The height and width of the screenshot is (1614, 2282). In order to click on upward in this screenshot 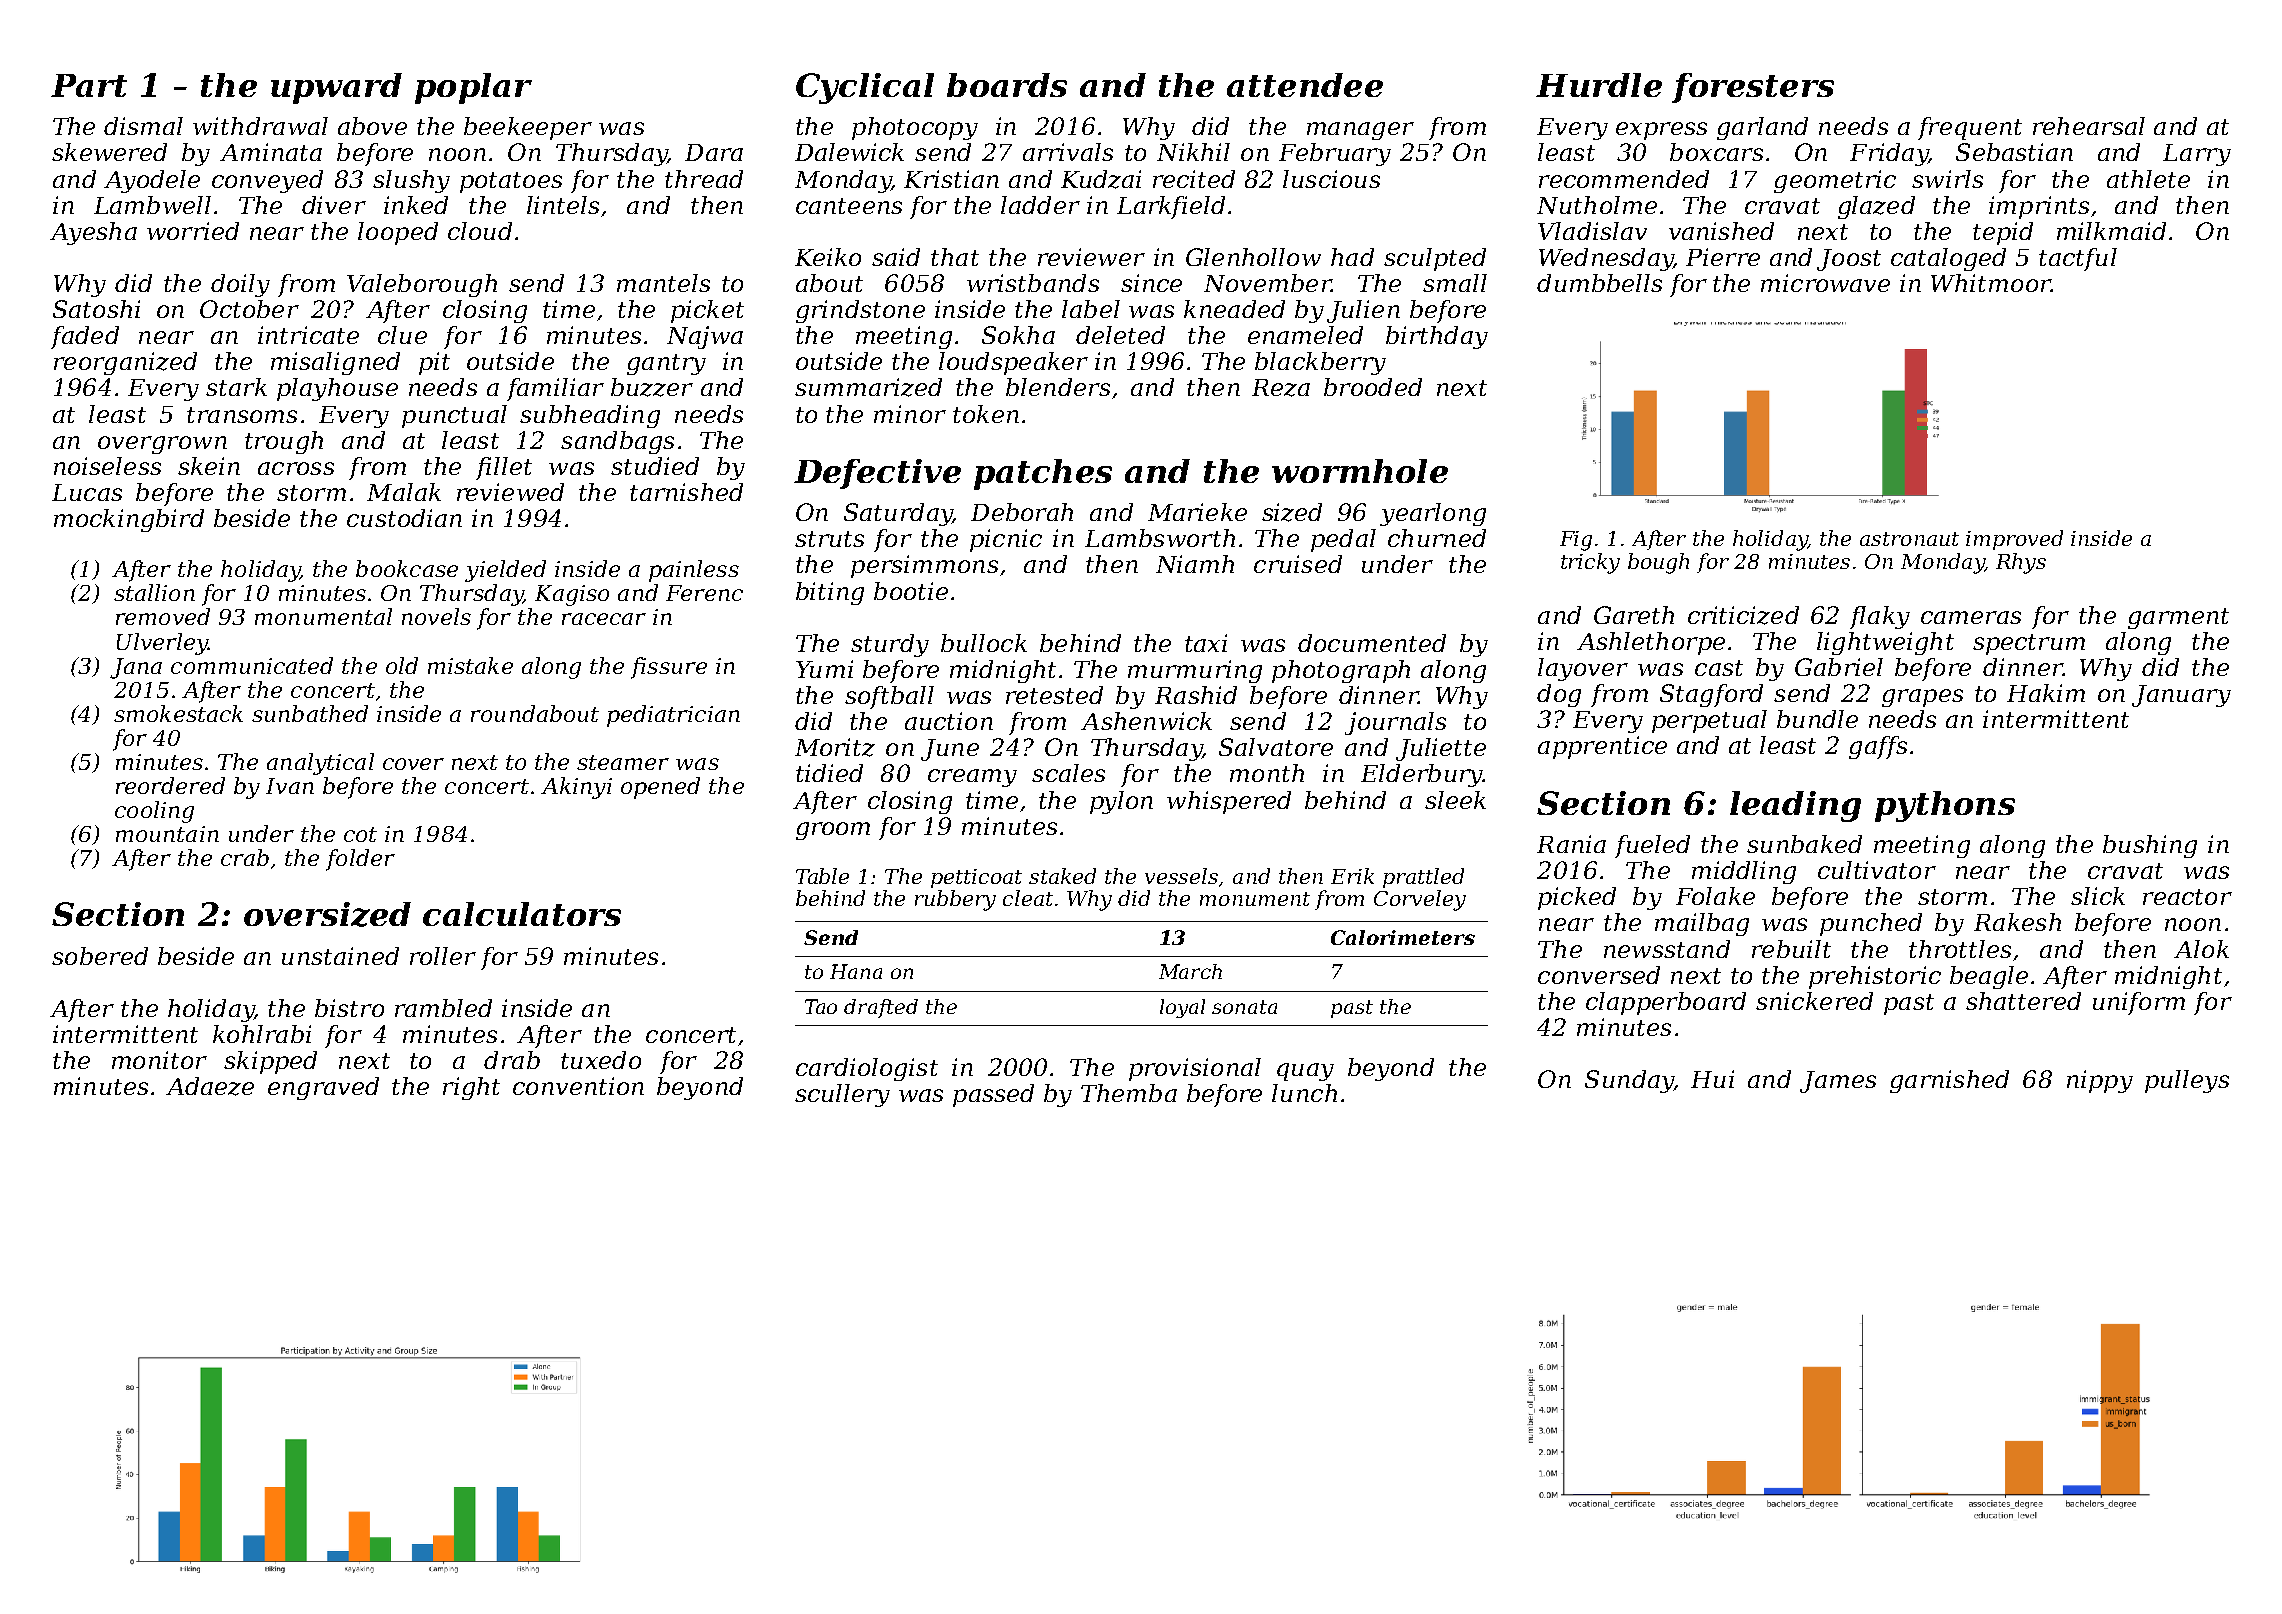, I will do `click(336, 88)`.
